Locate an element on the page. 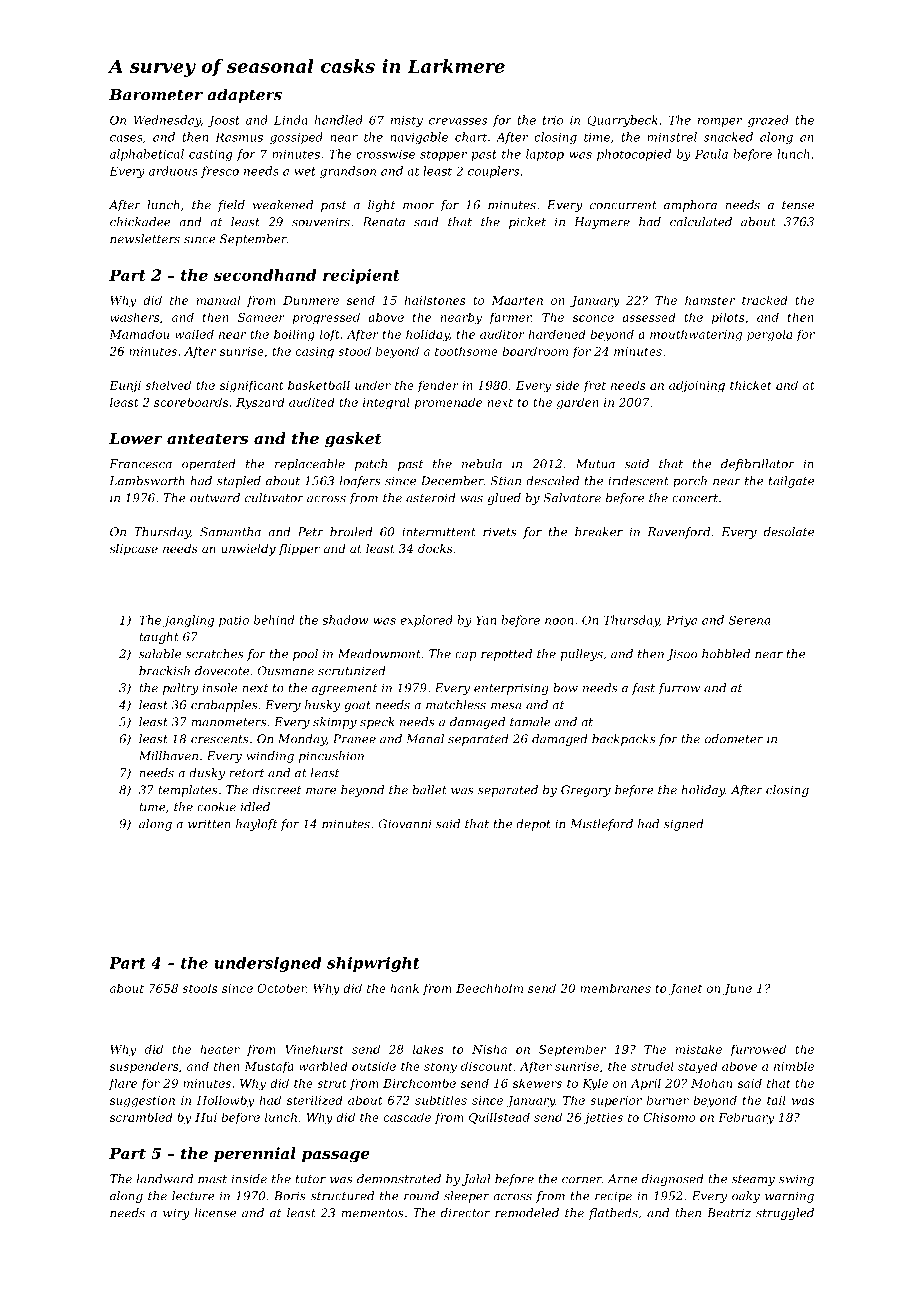  remodeled is located at coordinates (527, 1213).
